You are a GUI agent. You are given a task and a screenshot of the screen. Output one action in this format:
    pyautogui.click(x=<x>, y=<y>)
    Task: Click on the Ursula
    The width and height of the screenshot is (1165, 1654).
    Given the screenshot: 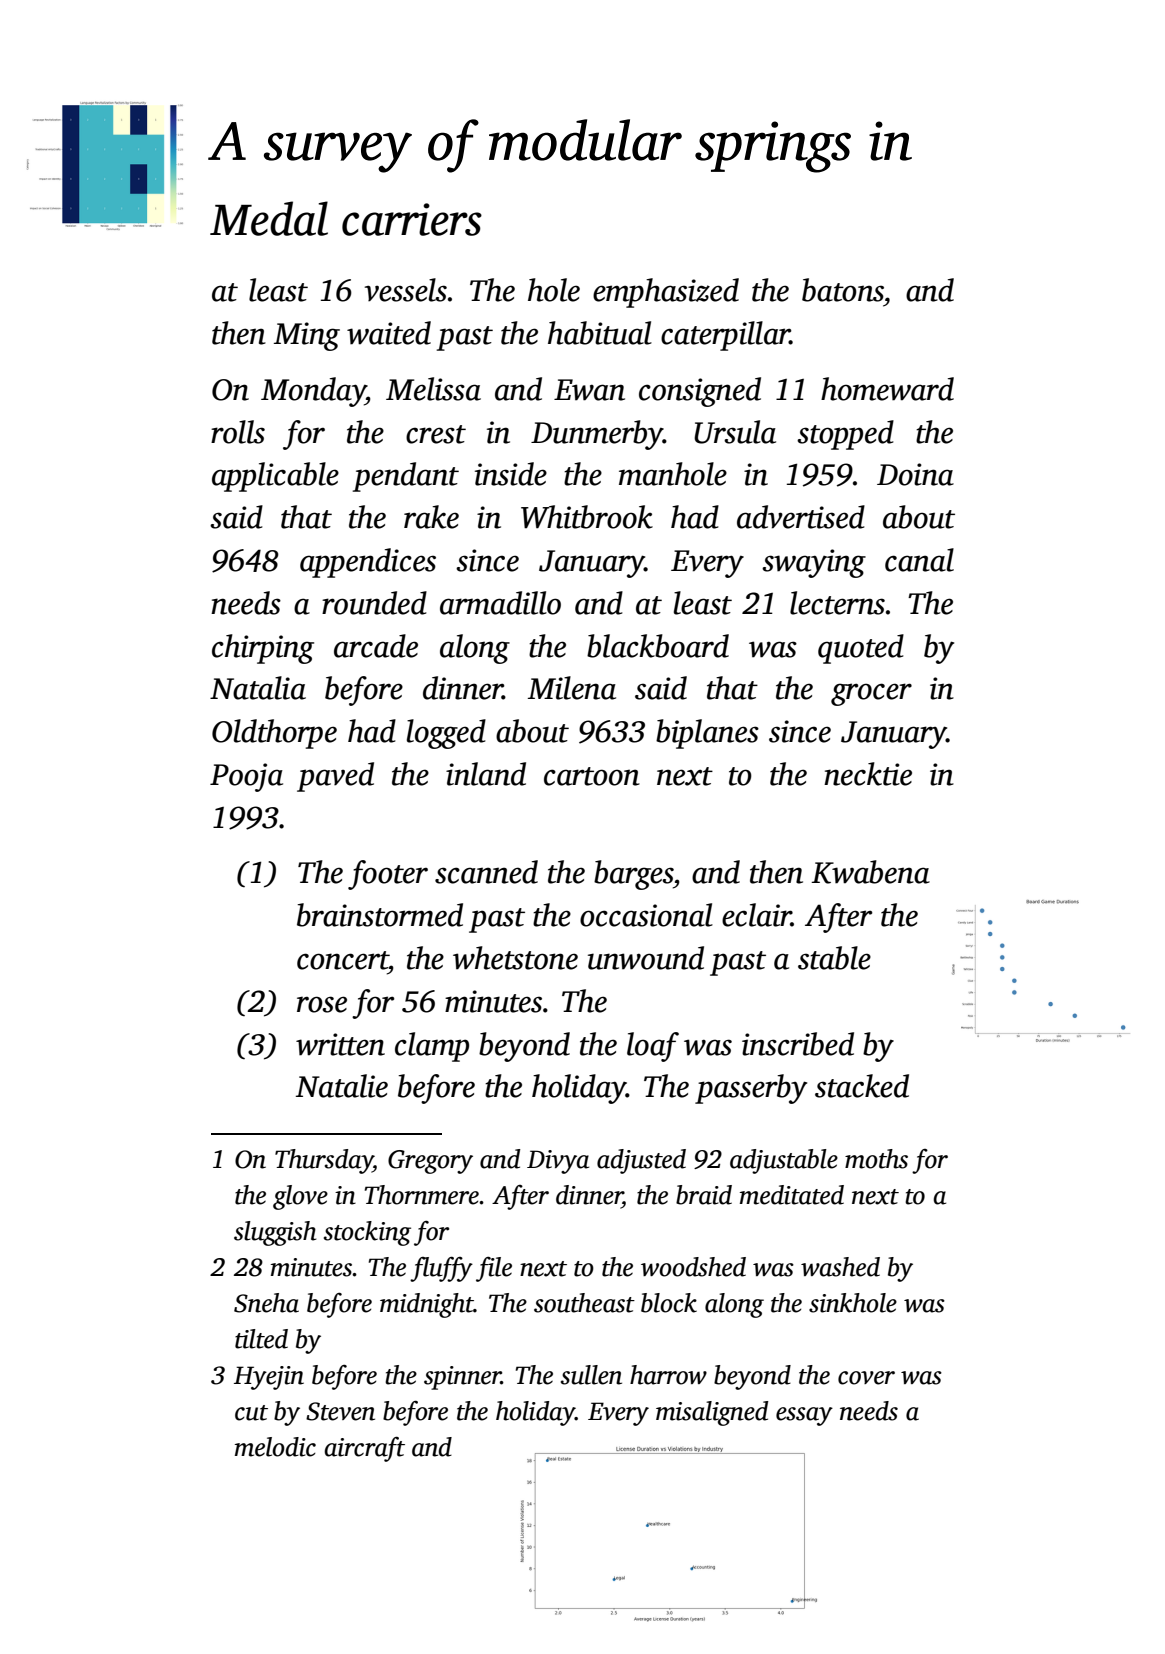 What is the action you would take?
    pyautogui.click(x=735, y=432)
